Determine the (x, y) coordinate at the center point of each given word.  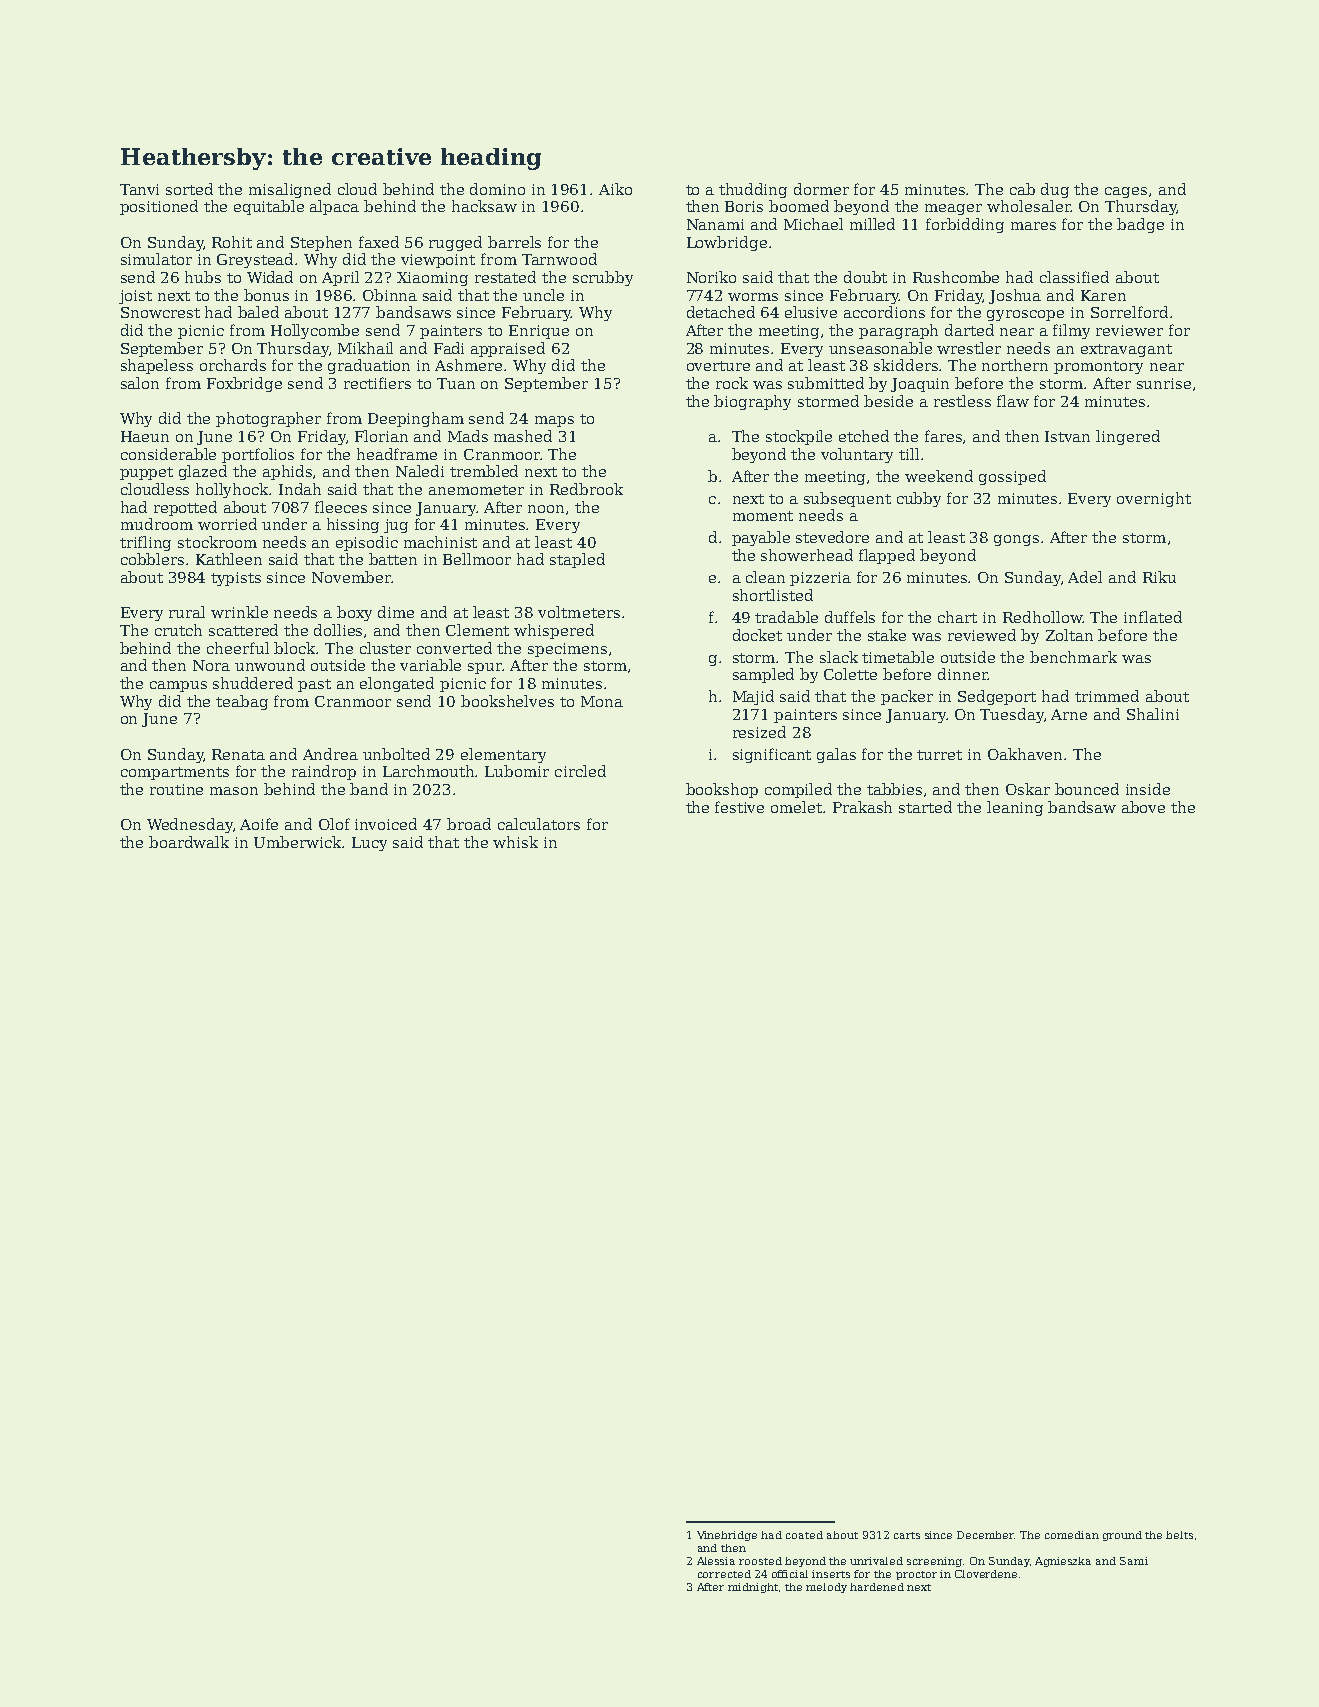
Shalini (1153, 714)
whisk (515, 842)
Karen (1103, 295)
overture (718, 366)
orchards (233, 365)
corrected (724, 1574)
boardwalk (189, 842)
